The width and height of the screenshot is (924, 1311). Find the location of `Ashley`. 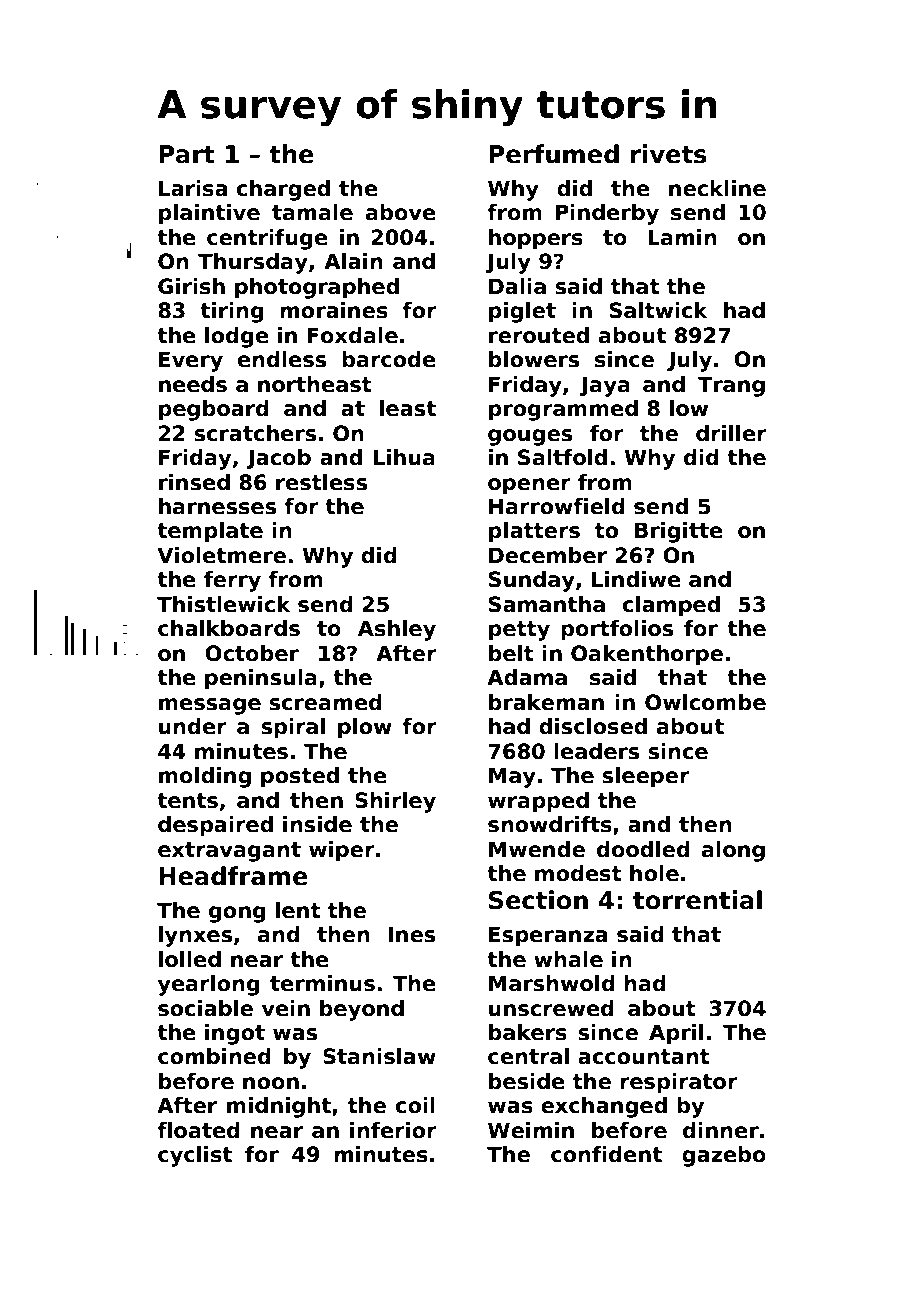

Ashley is located at coordinates (397, 630).
